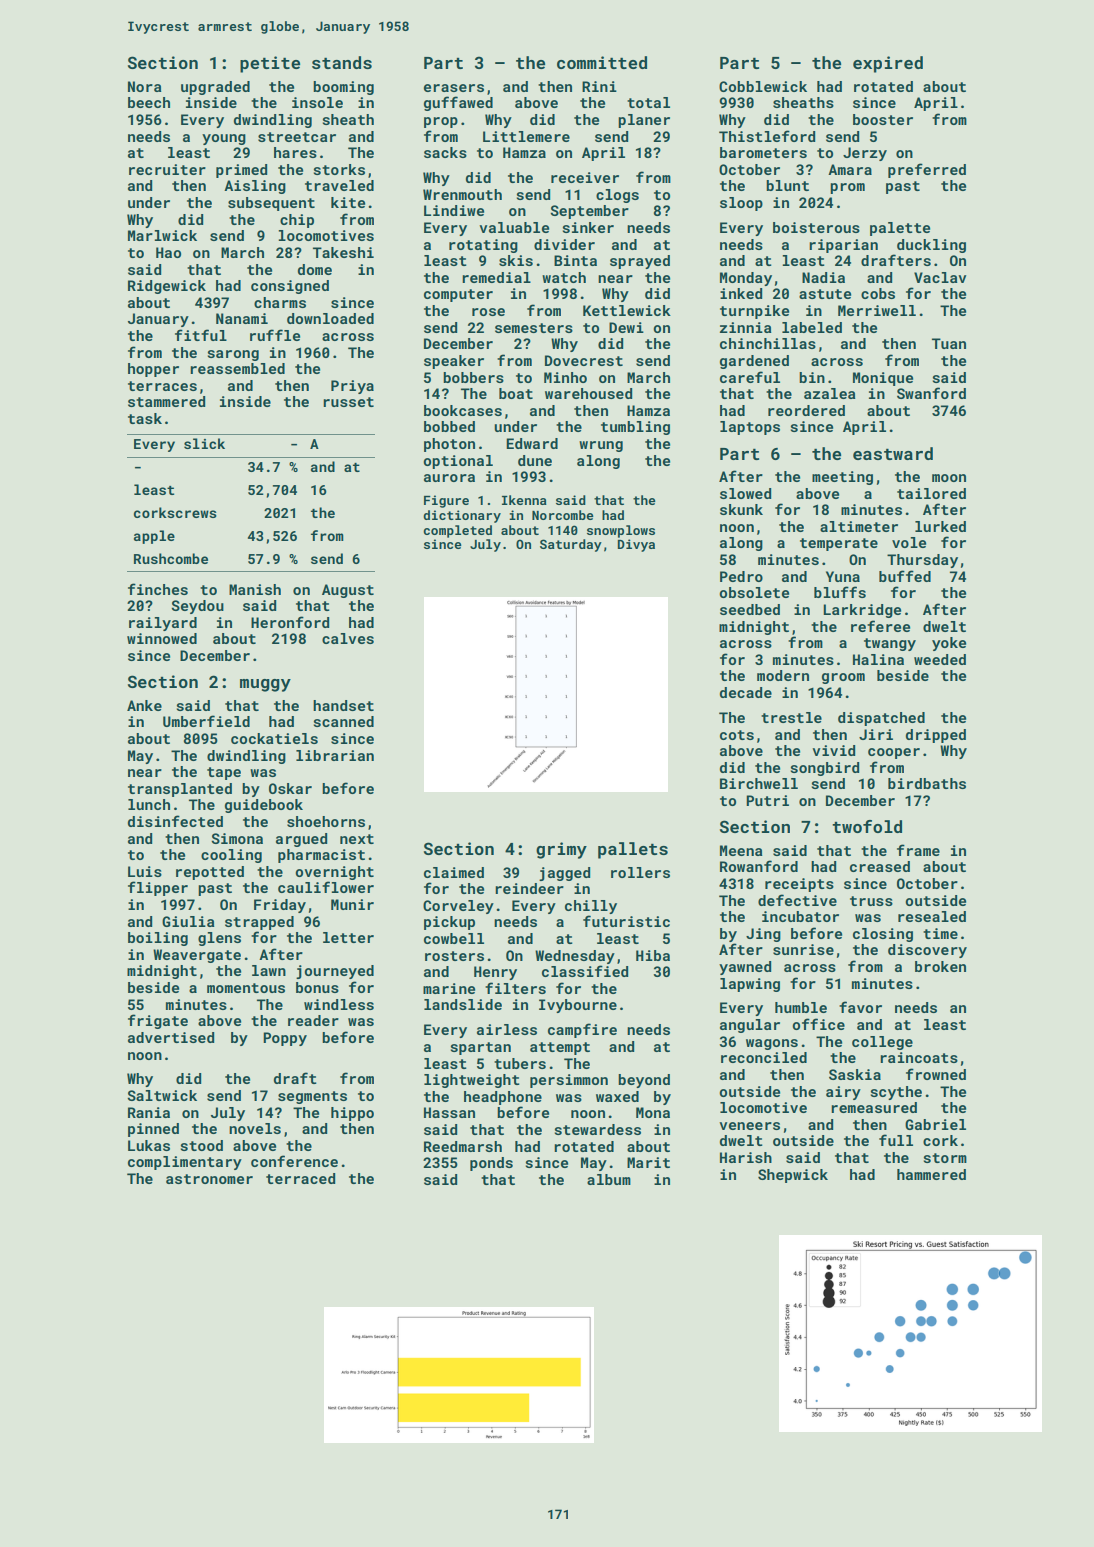  What do you see at coordinates (585, 971) in the image?
I see `classified` at bounding box center [585, 971].
